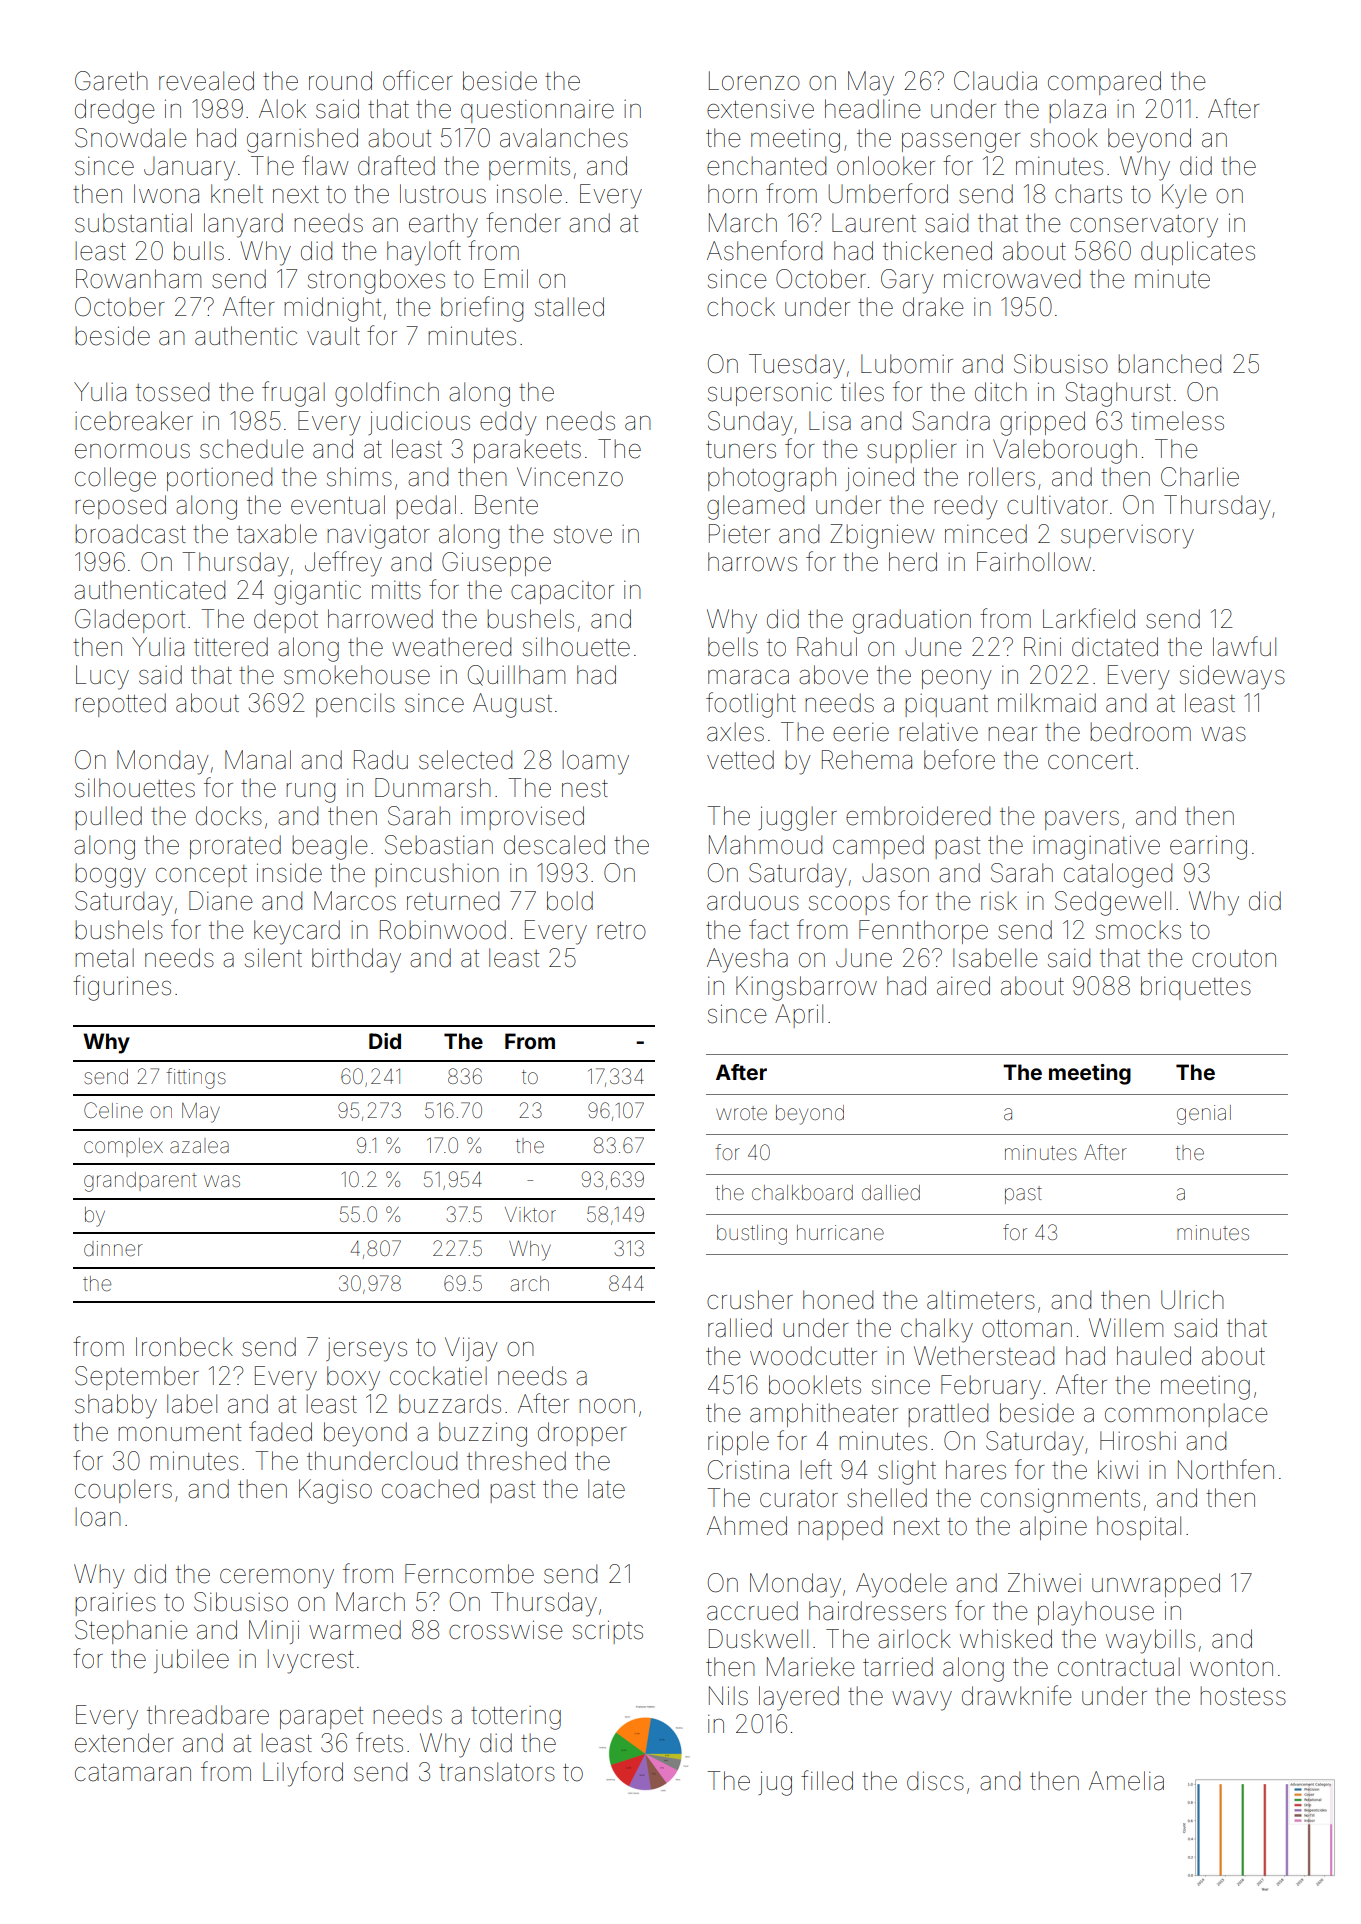  What do you see at coordinates (827, 1780) in the image?
I see `filled` at bounding box center [827, 1780].
